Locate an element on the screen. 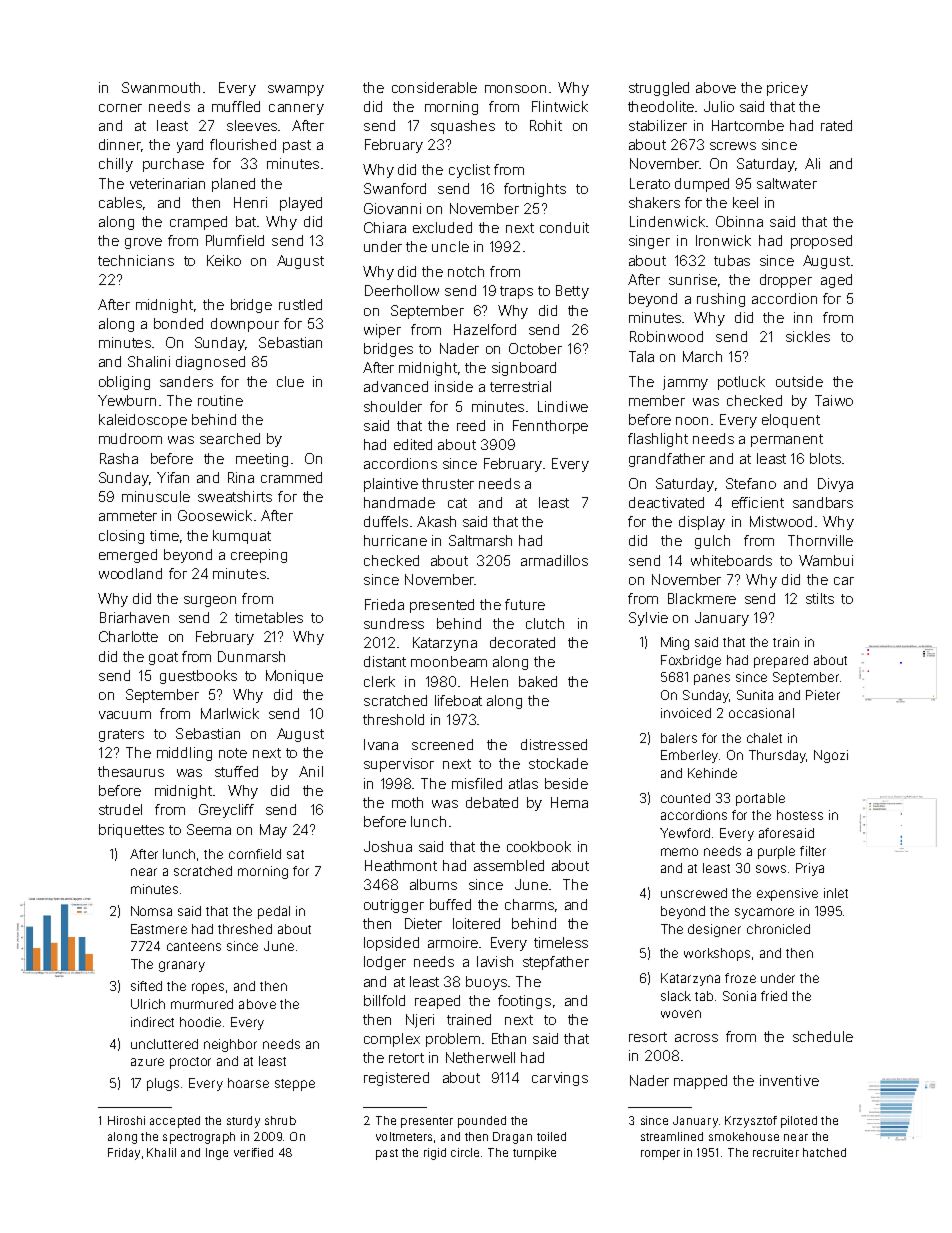 The width and height of the screenshot is (952, 1233). advanced is located at coordinates (396, 386).
